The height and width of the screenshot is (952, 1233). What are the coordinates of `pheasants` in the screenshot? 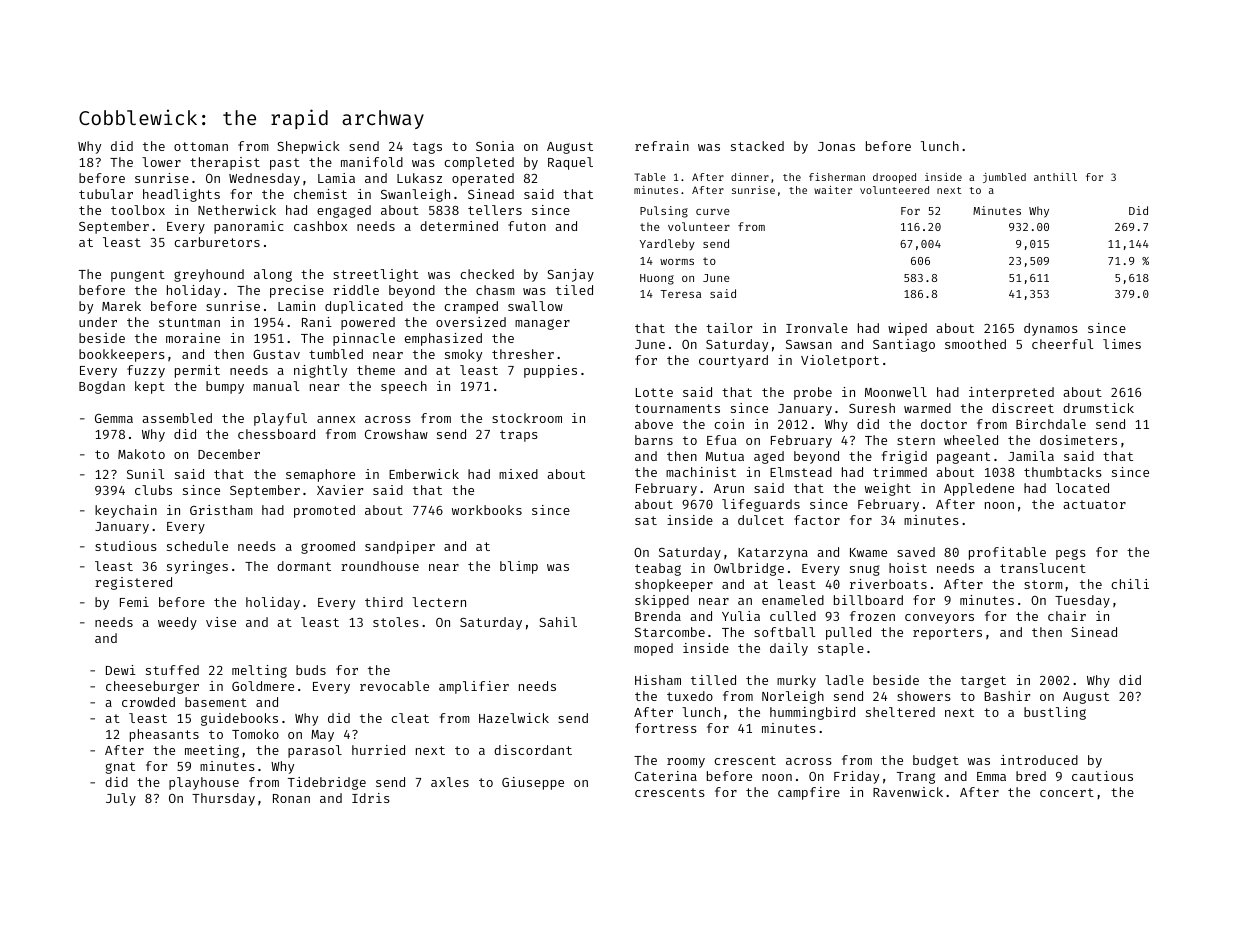 It's located at (164, 735).
